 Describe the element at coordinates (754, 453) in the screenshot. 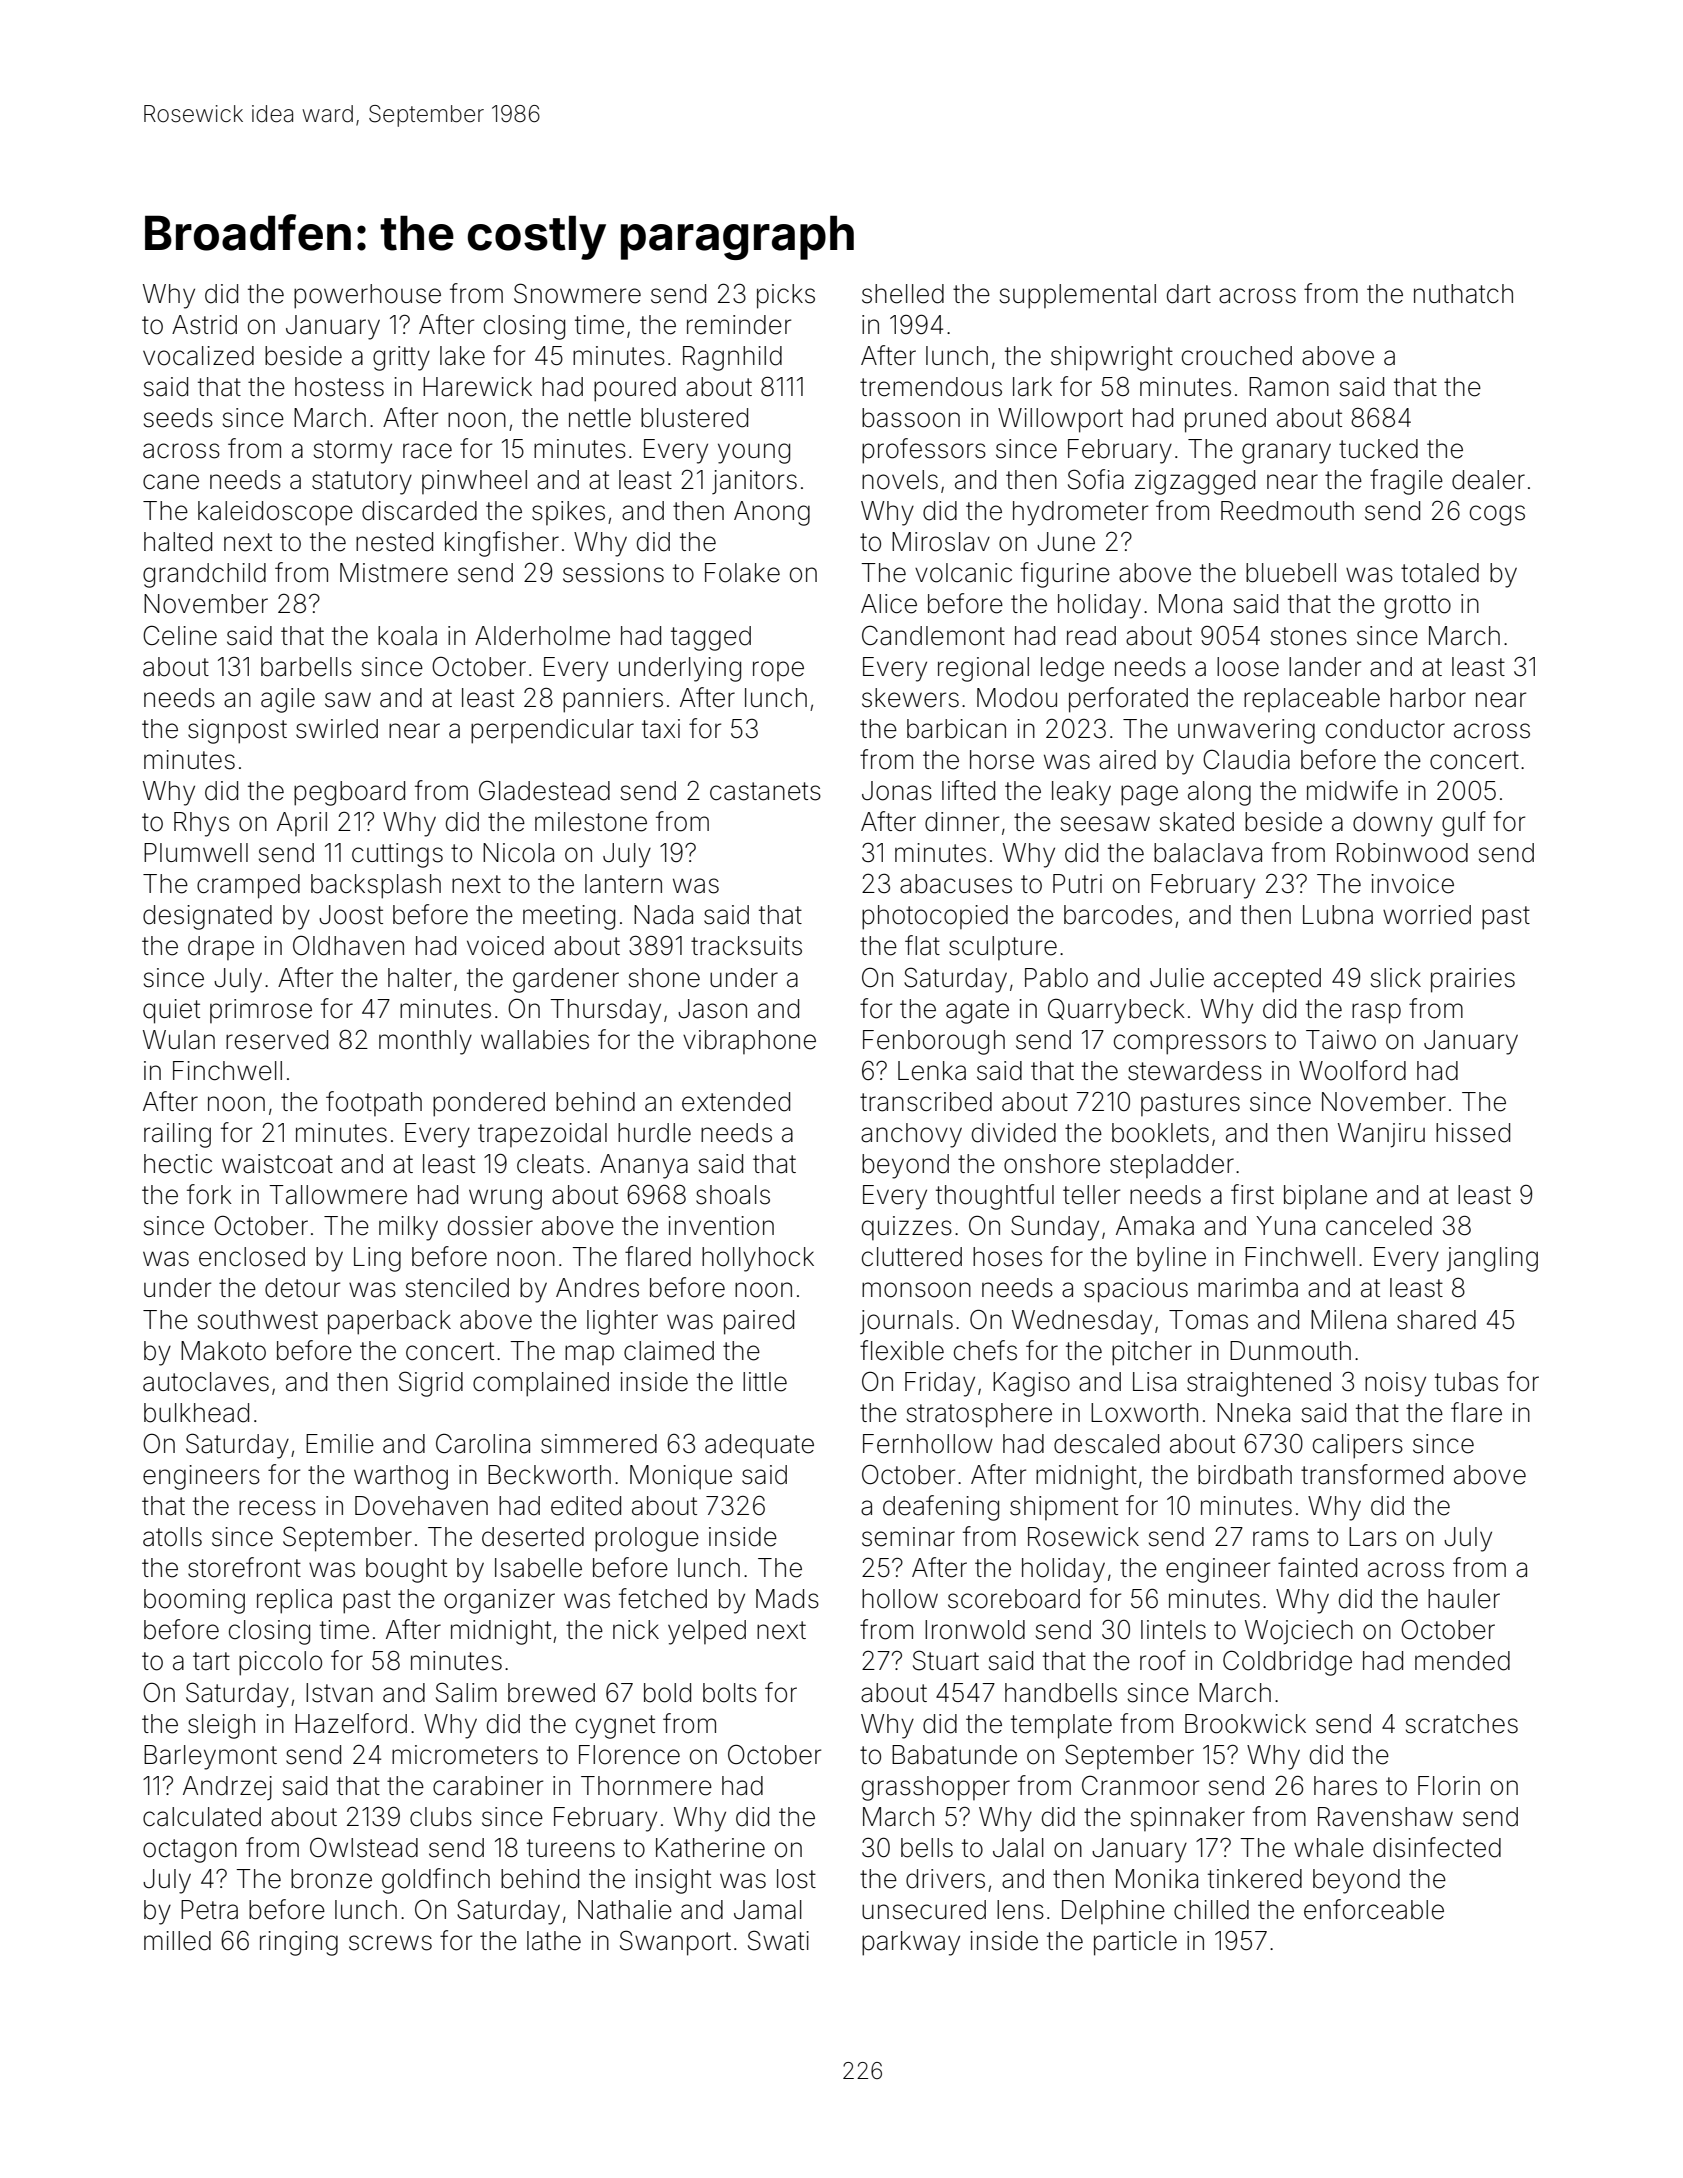

I see `young` at that location.
